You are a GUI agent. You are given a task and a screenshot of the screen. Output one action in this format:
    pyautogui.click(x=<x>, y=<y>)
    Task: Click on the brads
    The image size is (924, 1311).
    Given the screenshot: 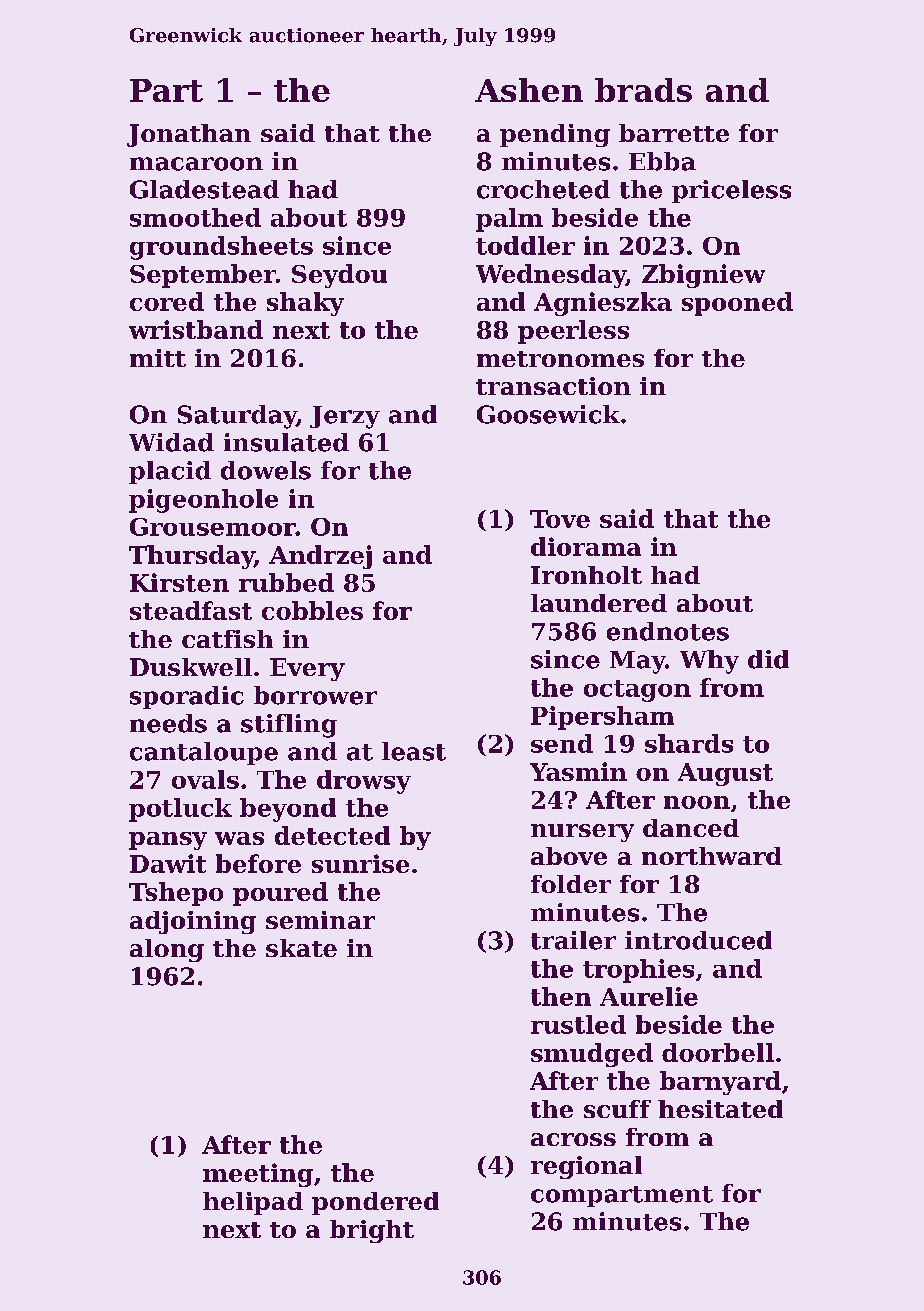 What is the action you would take?
    pyautogui.click(x=643, y=90)
